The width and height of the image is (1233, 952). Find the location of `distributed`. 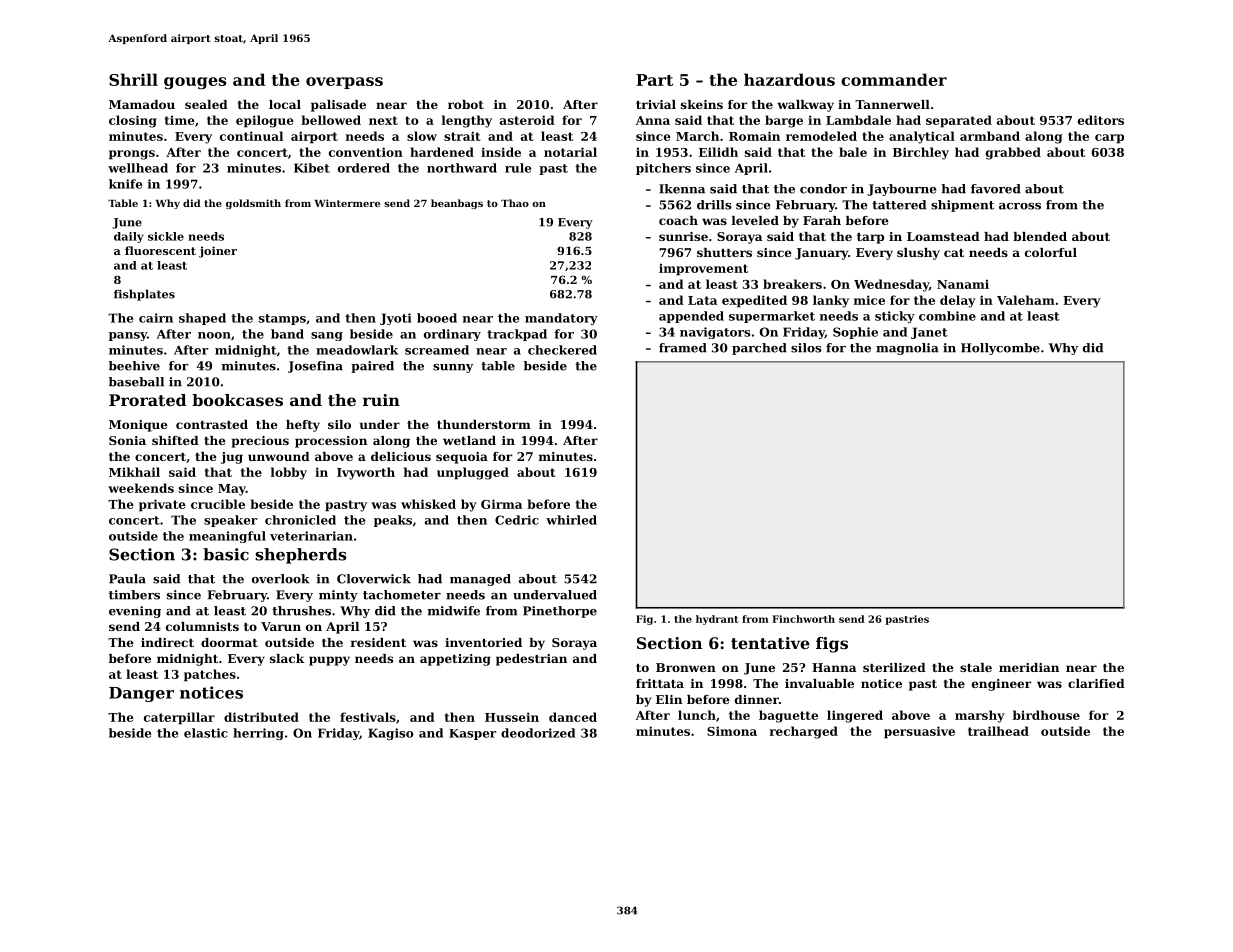

distributed is located at coordinates (261, 717).
